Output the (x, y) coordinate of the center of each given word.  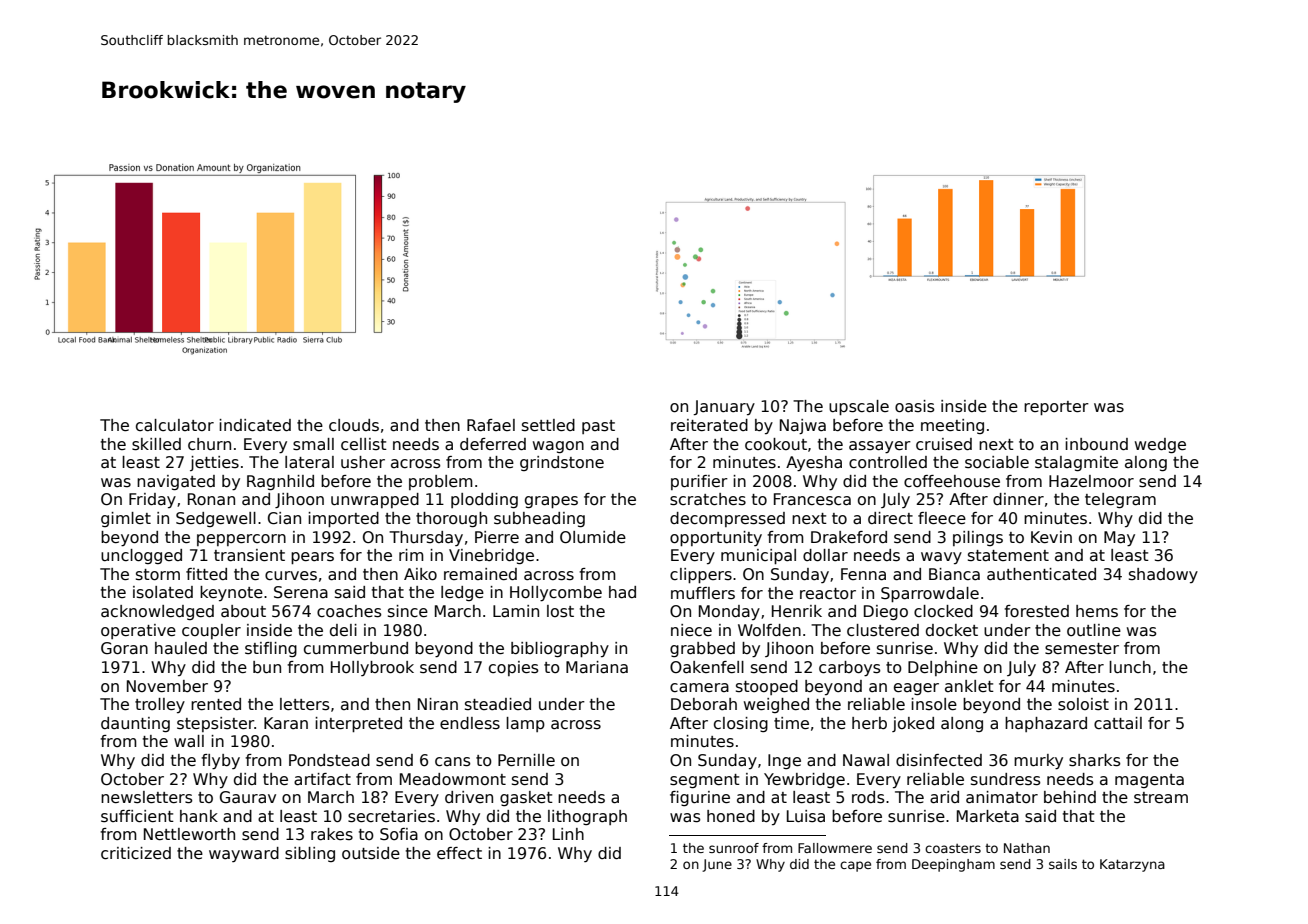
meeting (952, 426)
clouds (354, 425)
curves (291, 576)
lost (560, 611)
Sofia (399, 834)
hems (1097, 611)
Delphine (943, 668)
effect (459, 853)
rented (216, 704)
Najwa (803, 426)
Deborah (704, 704)
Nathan (1027, 848)
